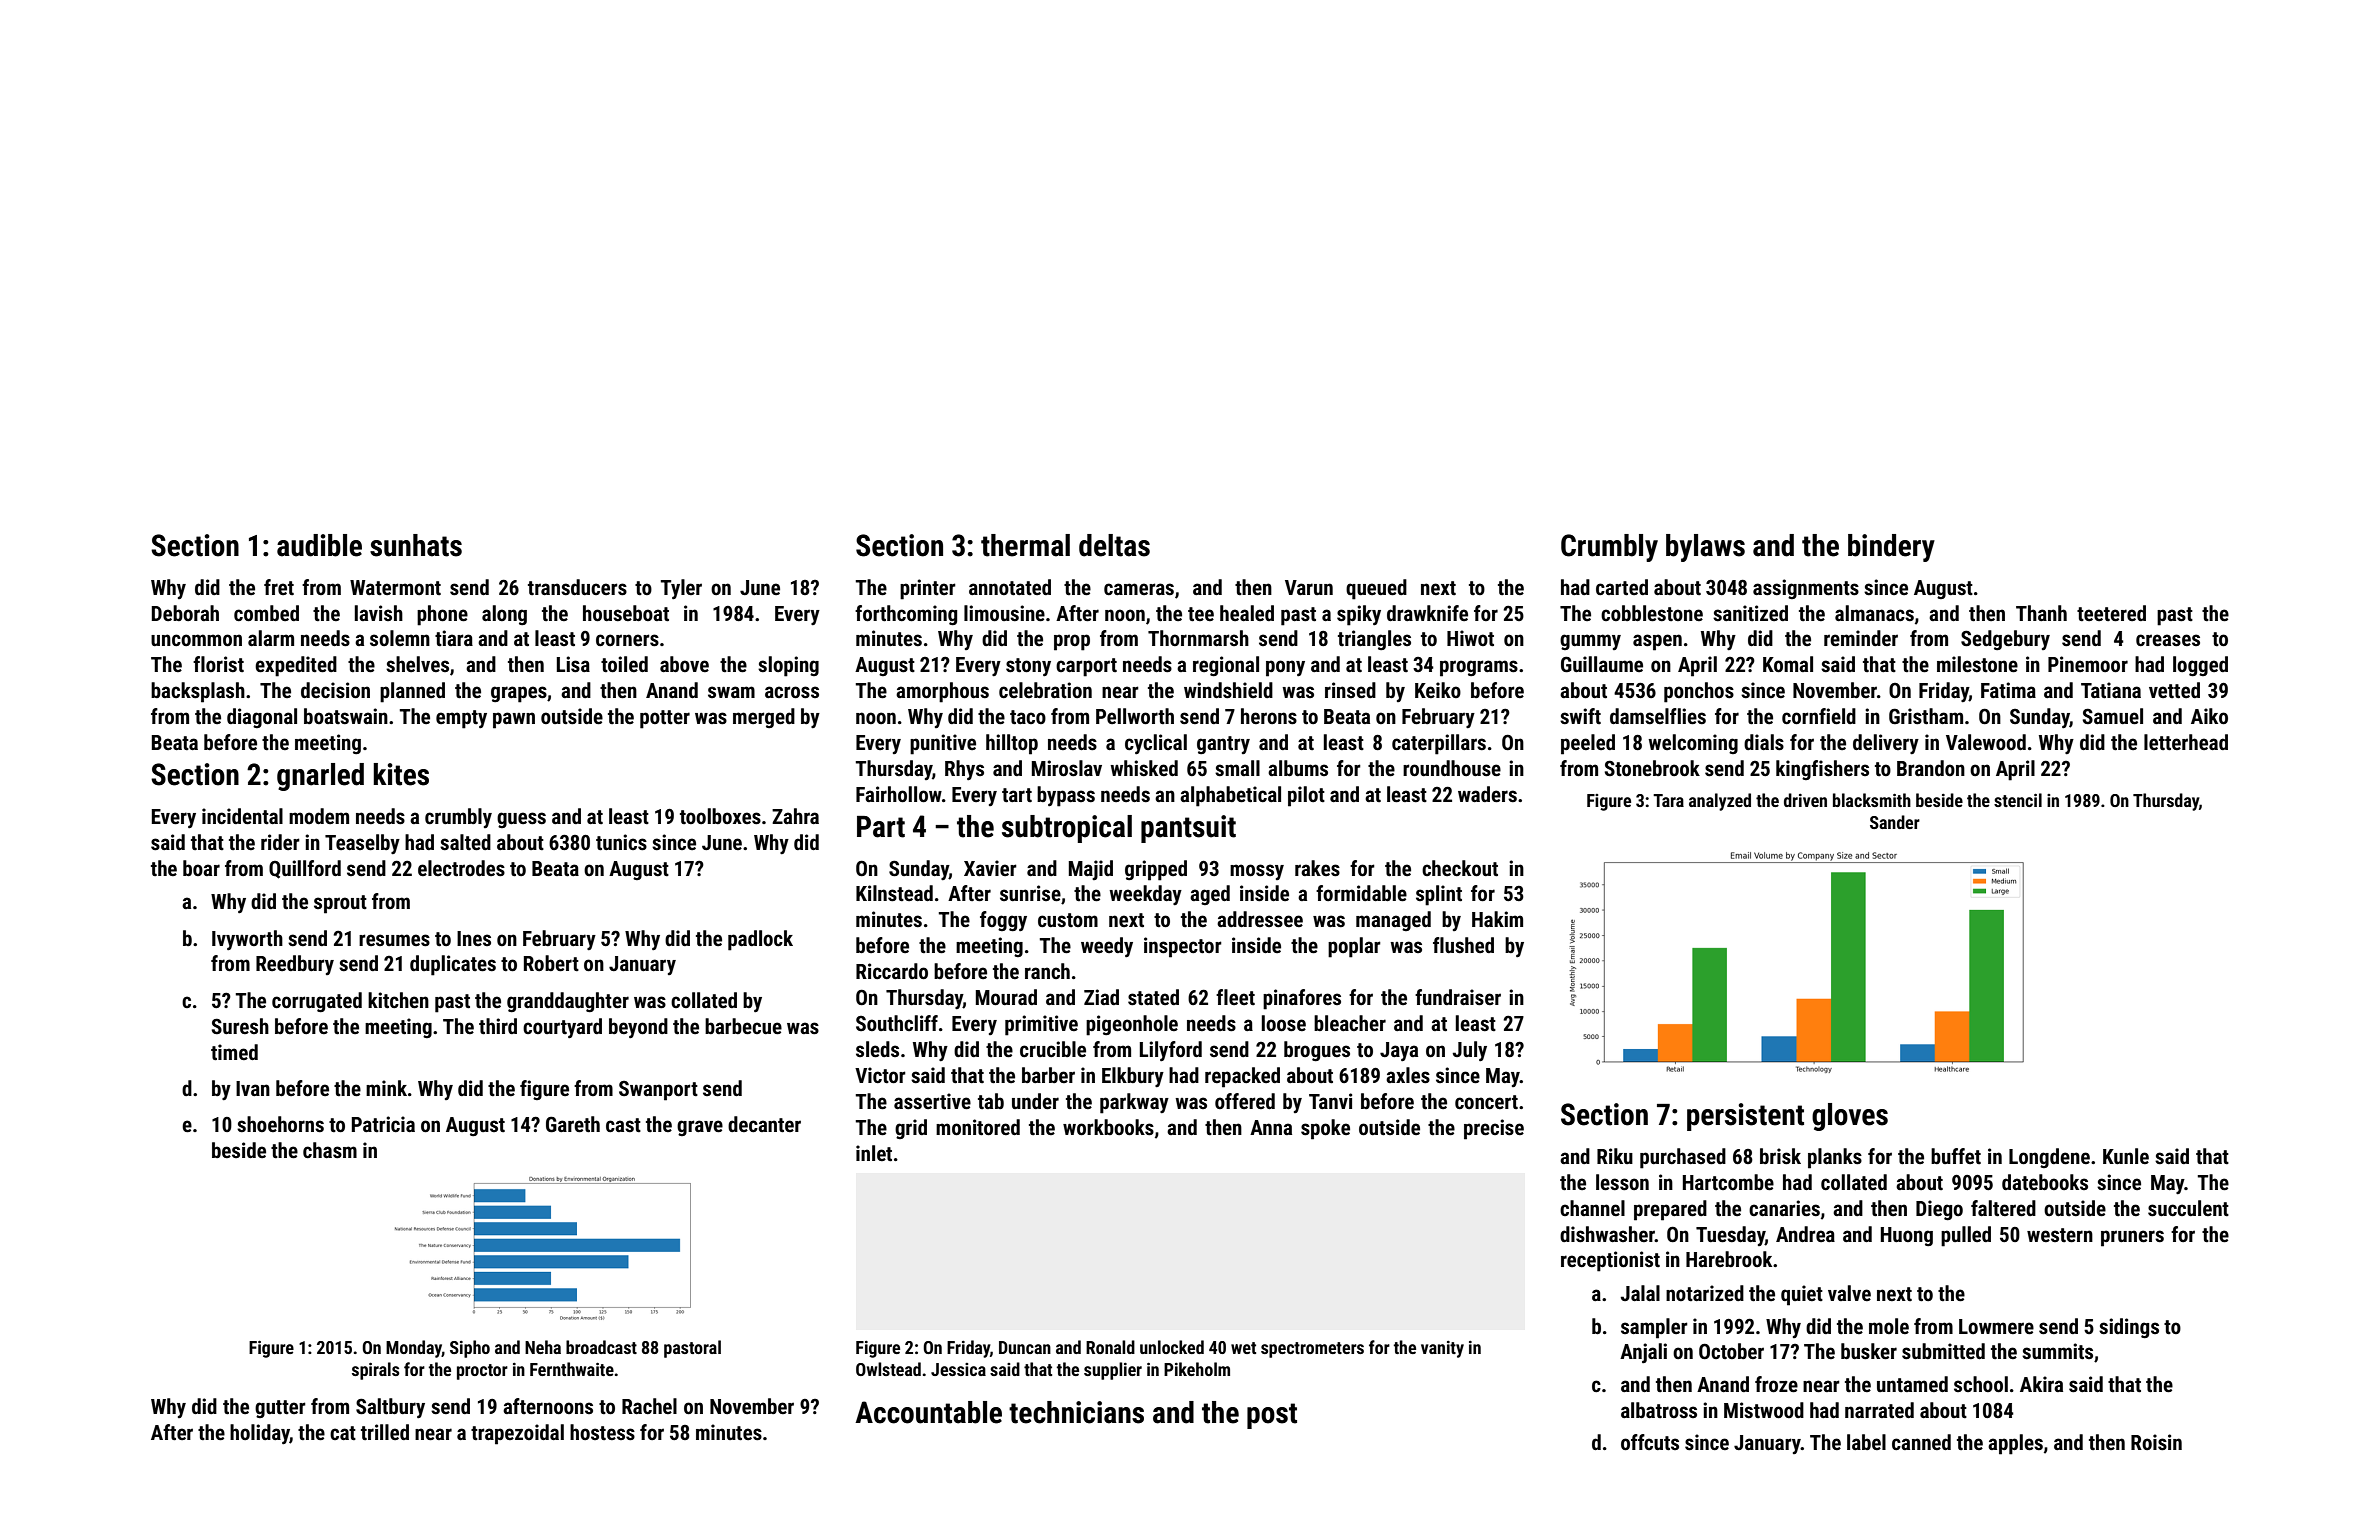 Image resolution: width=2380 pixels, height=1540 pixels. What do you see at coordinates (517, 1434) in the screenshot?
I see `trapezoidal` at bounding box center [517, 1434].
